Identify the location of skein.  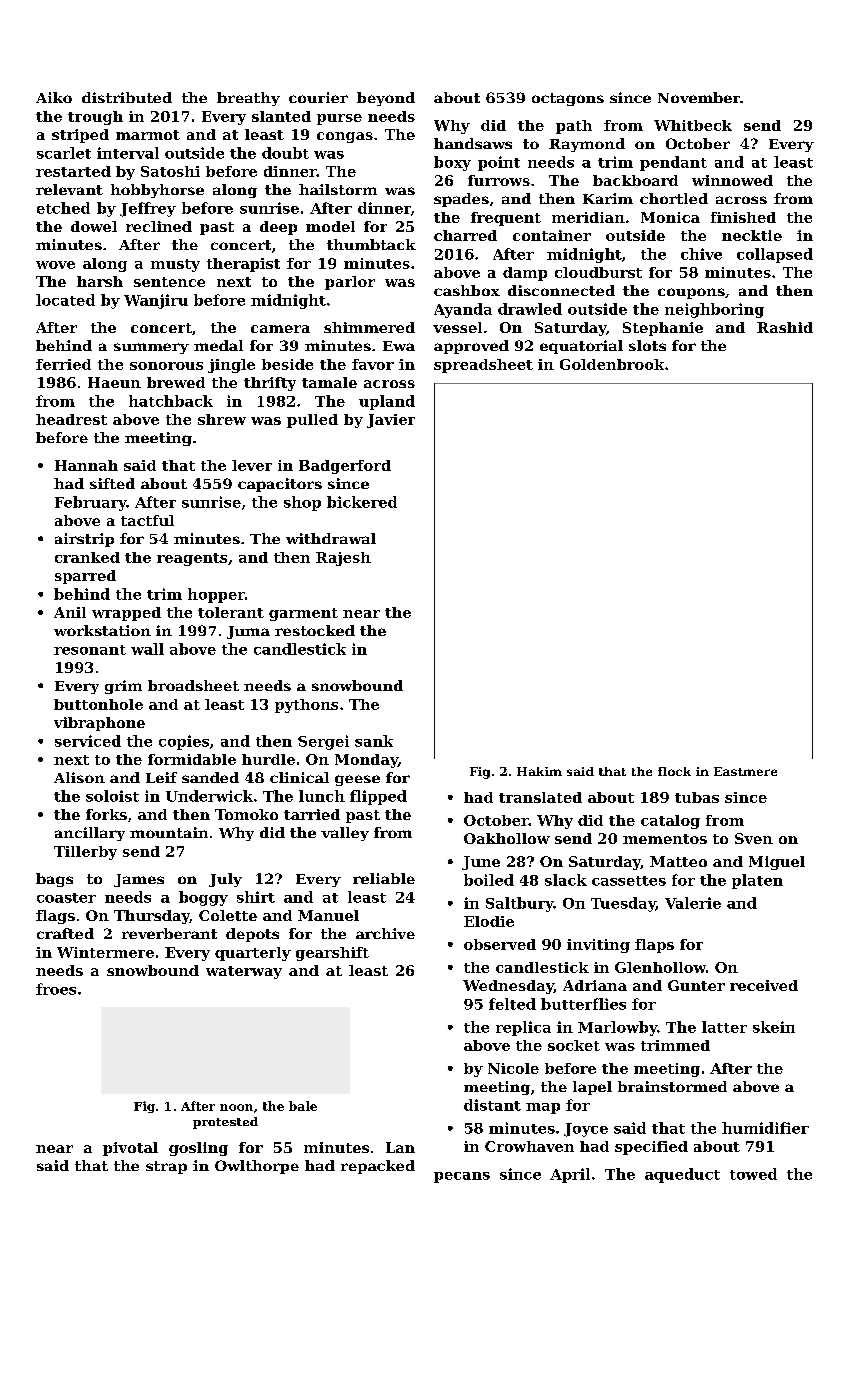
(774, 1027).
